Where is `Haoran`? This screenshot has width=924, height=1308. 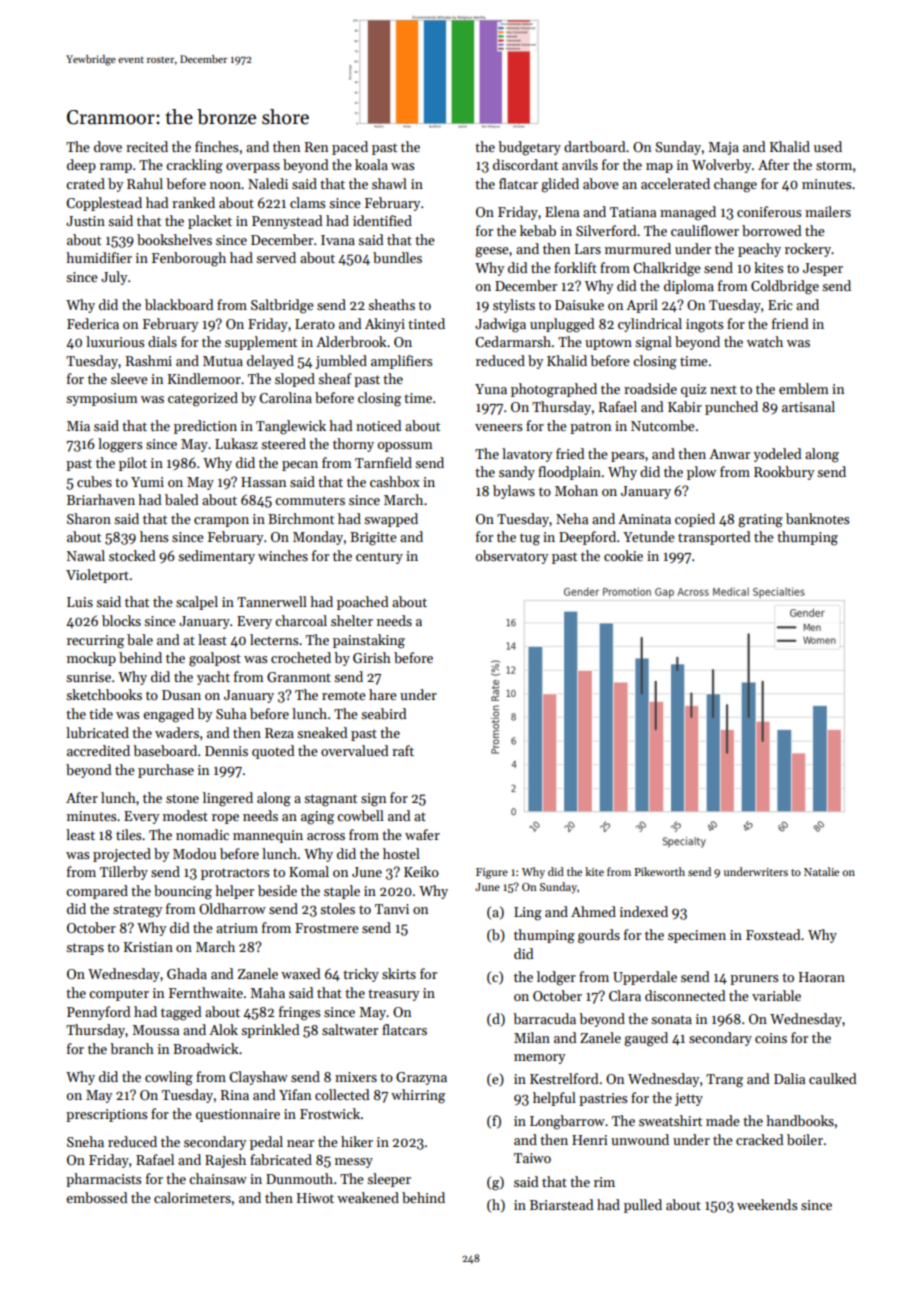
Haoran is located at coordinates (822, 977).
